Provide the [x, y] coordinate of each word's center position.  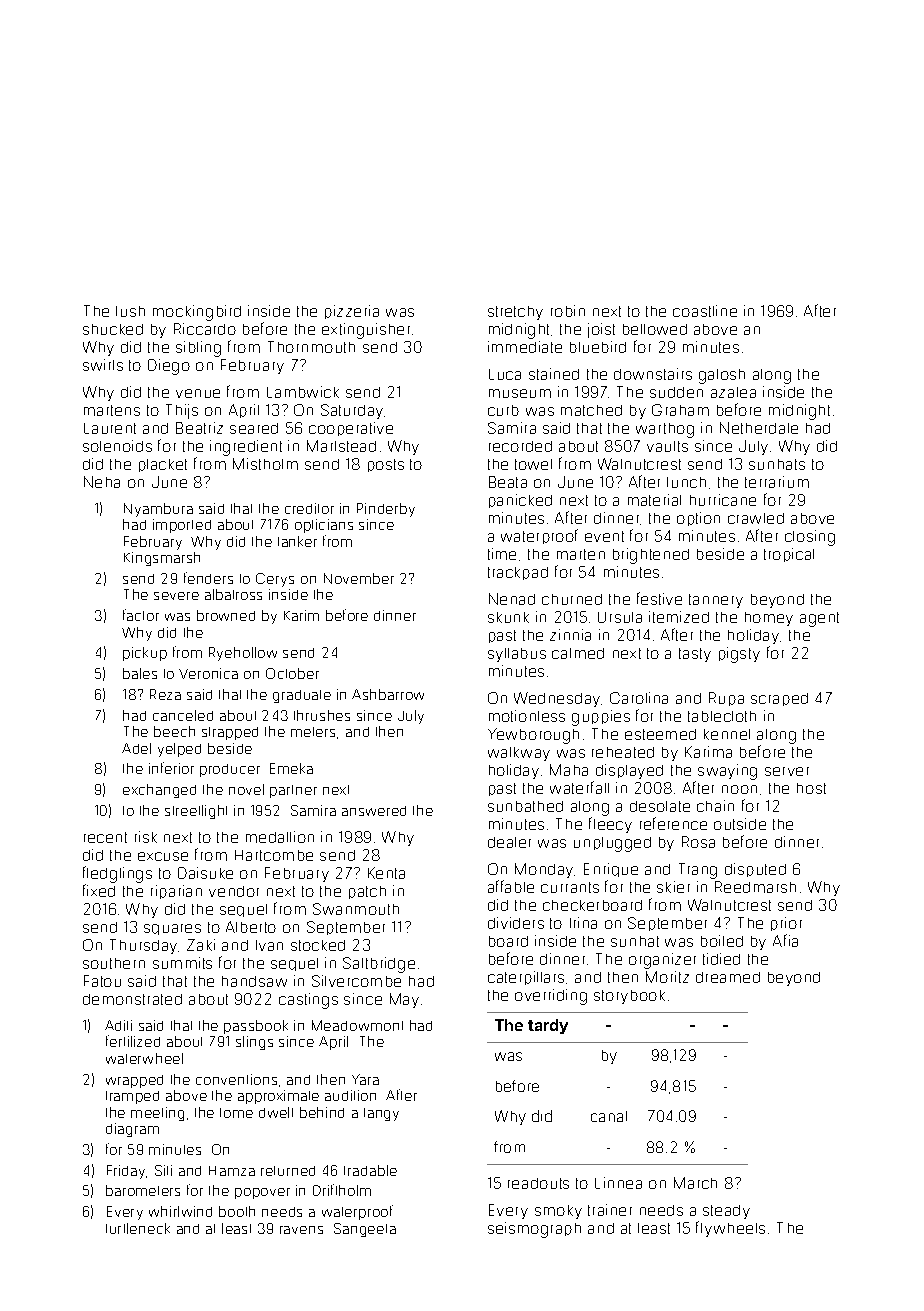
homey [769, 619]
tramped [132, 1097]
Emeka [291, 768]
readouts [538, 1183]
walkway [519, 754]
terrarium [777, 482]
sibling [198, 349]
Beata [508, 482]
